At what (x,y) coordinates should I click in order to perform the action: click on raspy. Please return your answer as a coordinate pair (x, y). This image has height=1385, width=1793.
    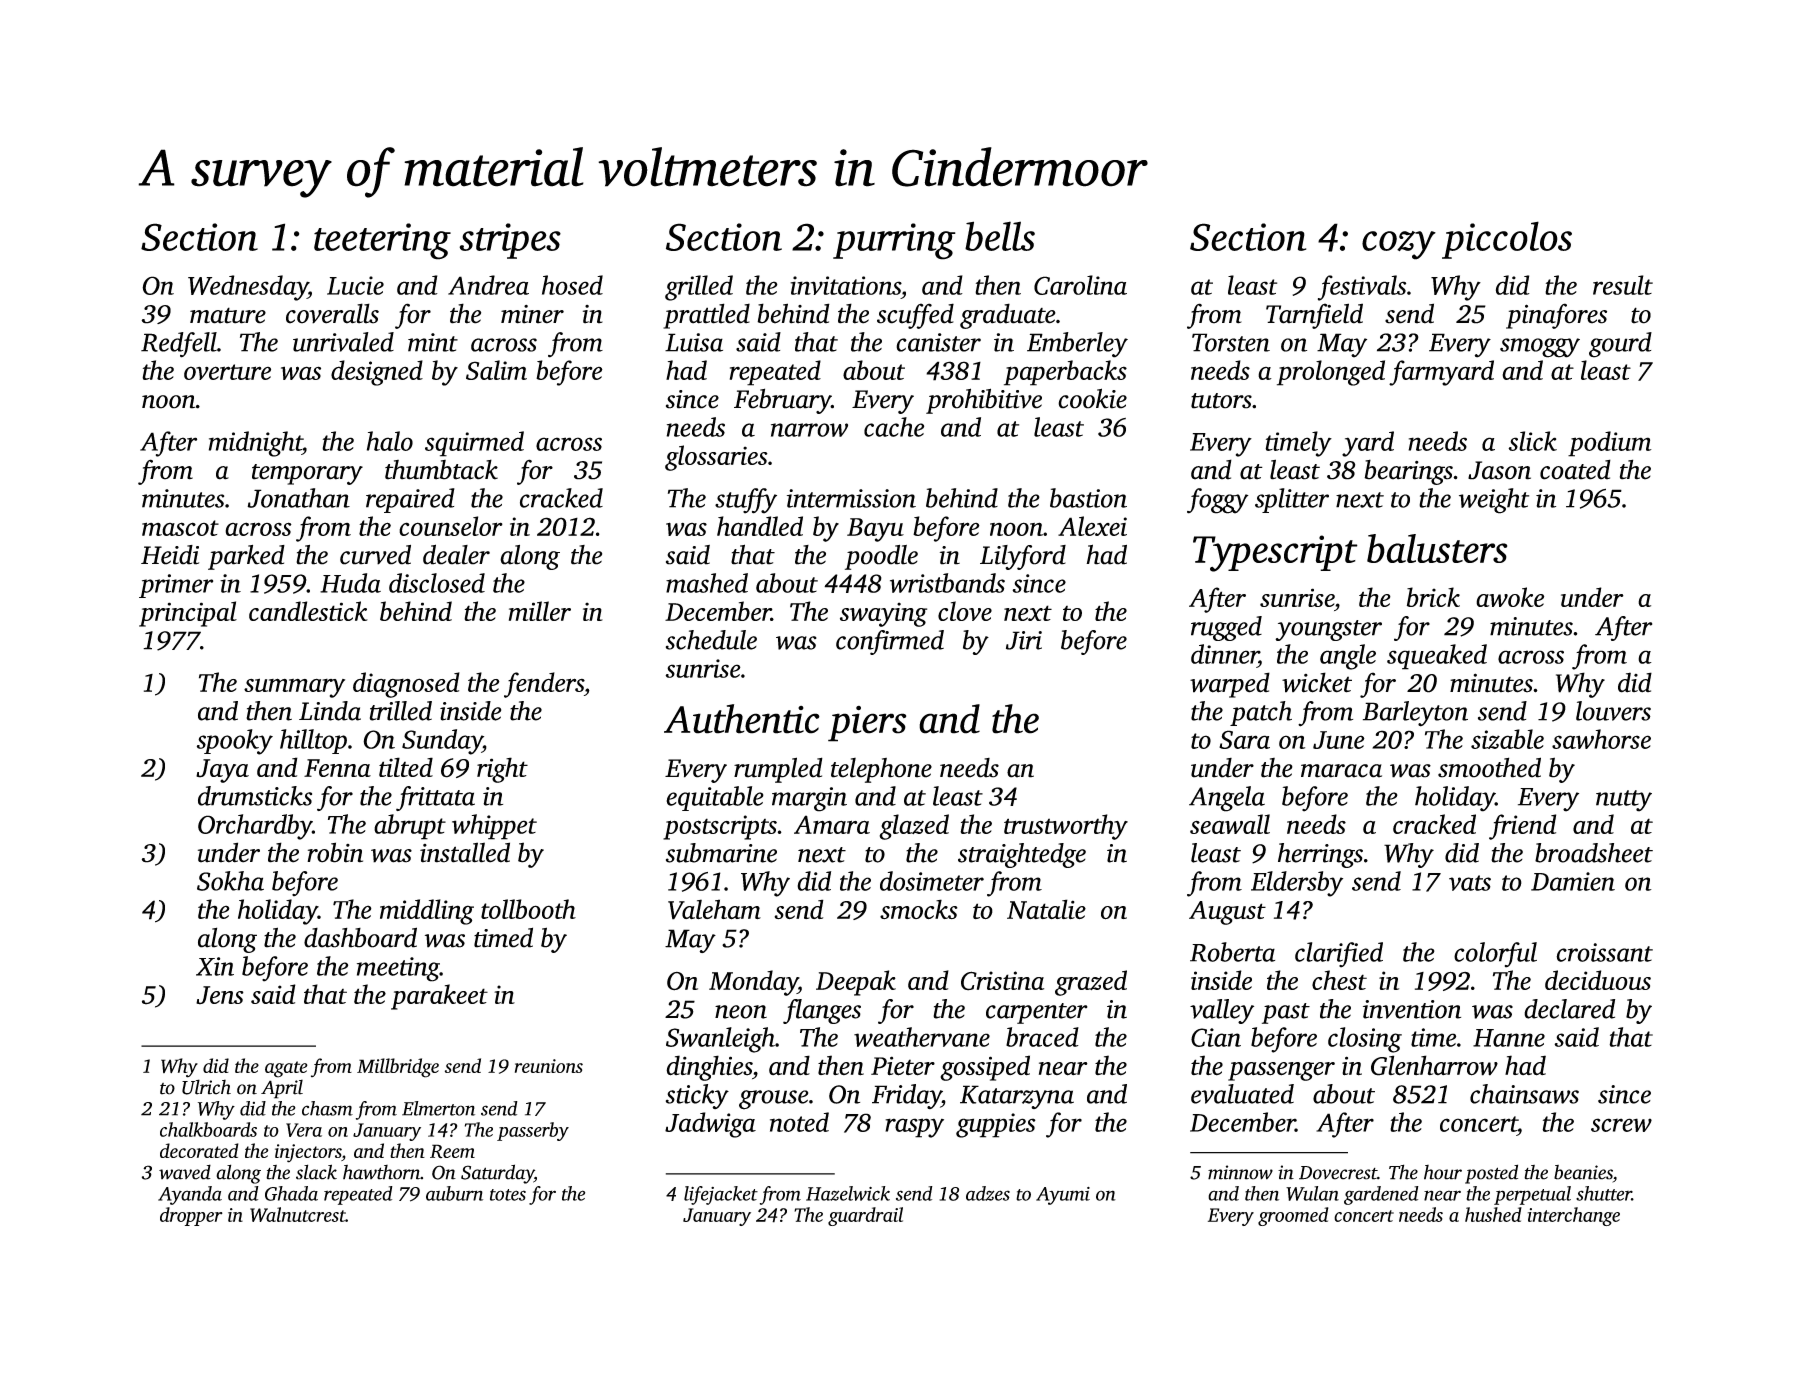
    Looking at the image, I should click on (914, 1128).
